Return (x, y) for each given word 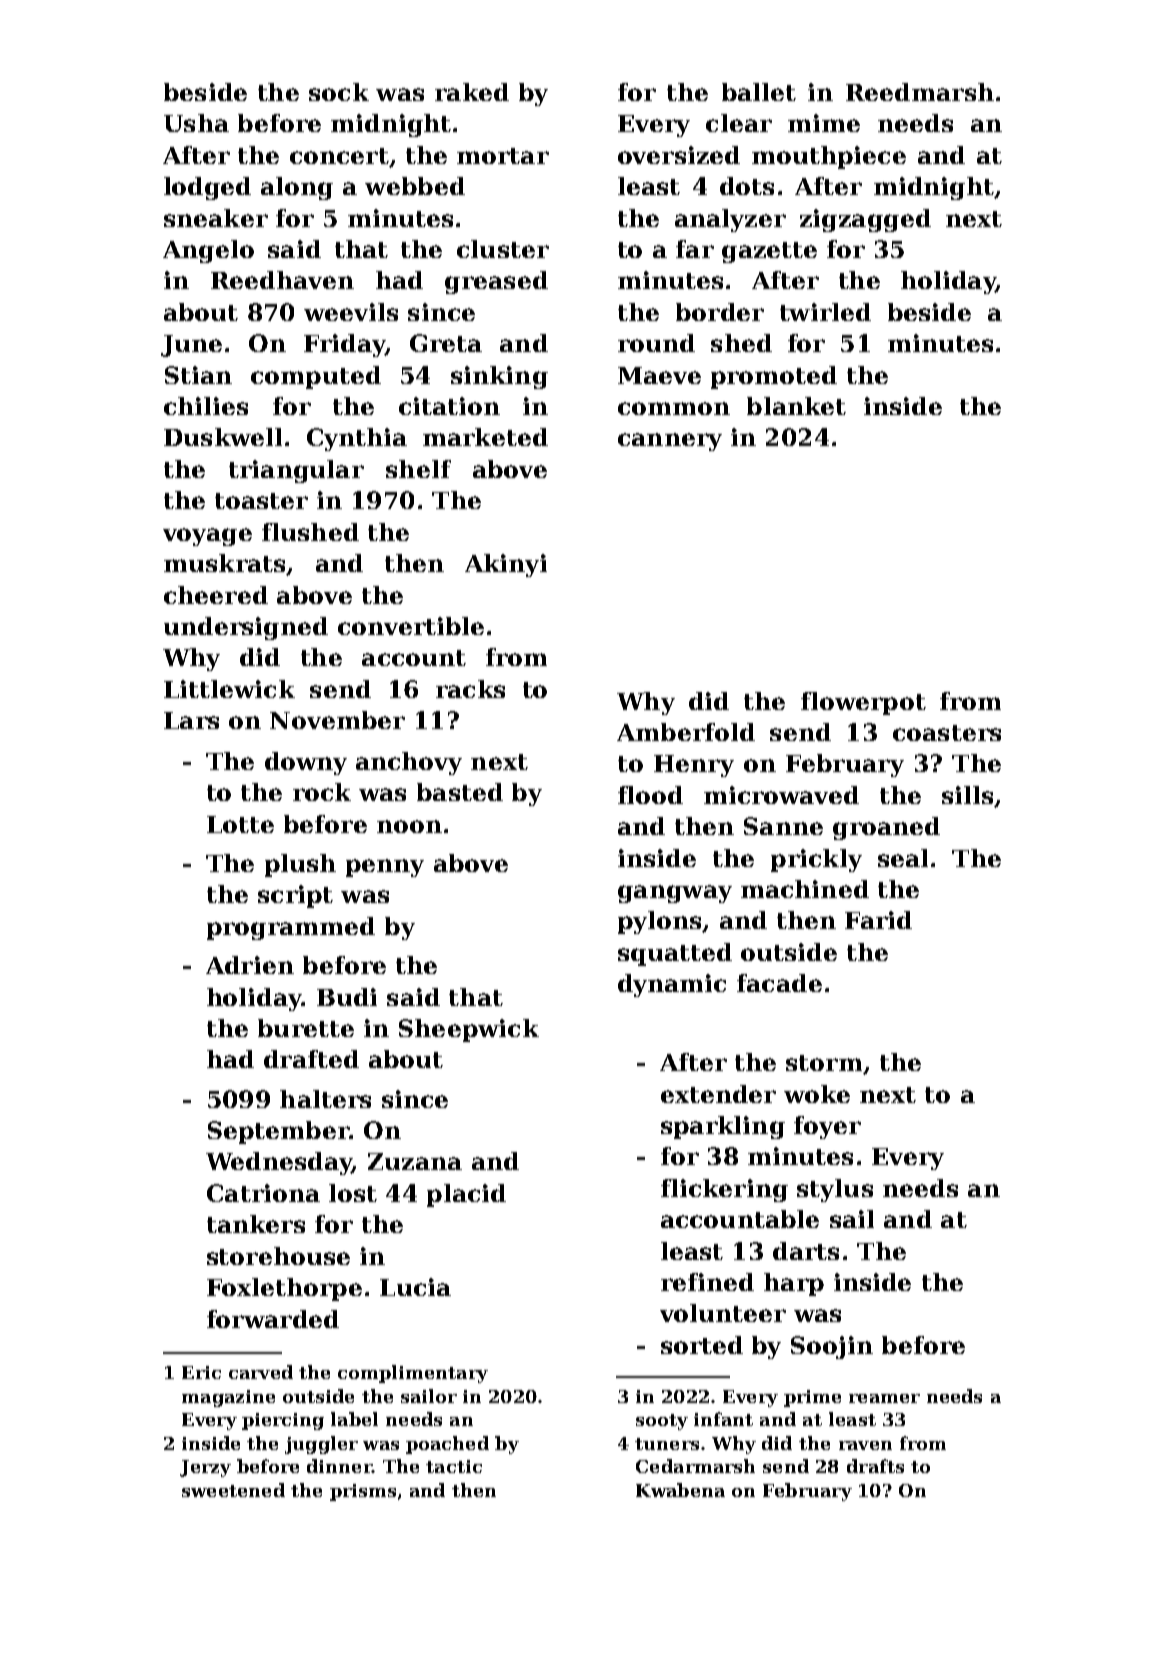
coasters (947, 733)
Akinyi (506, 565)
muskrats (224, 563)
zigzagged (865, 220)
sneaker (216, 218)
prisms (363, 1492)
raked (472, 92)
